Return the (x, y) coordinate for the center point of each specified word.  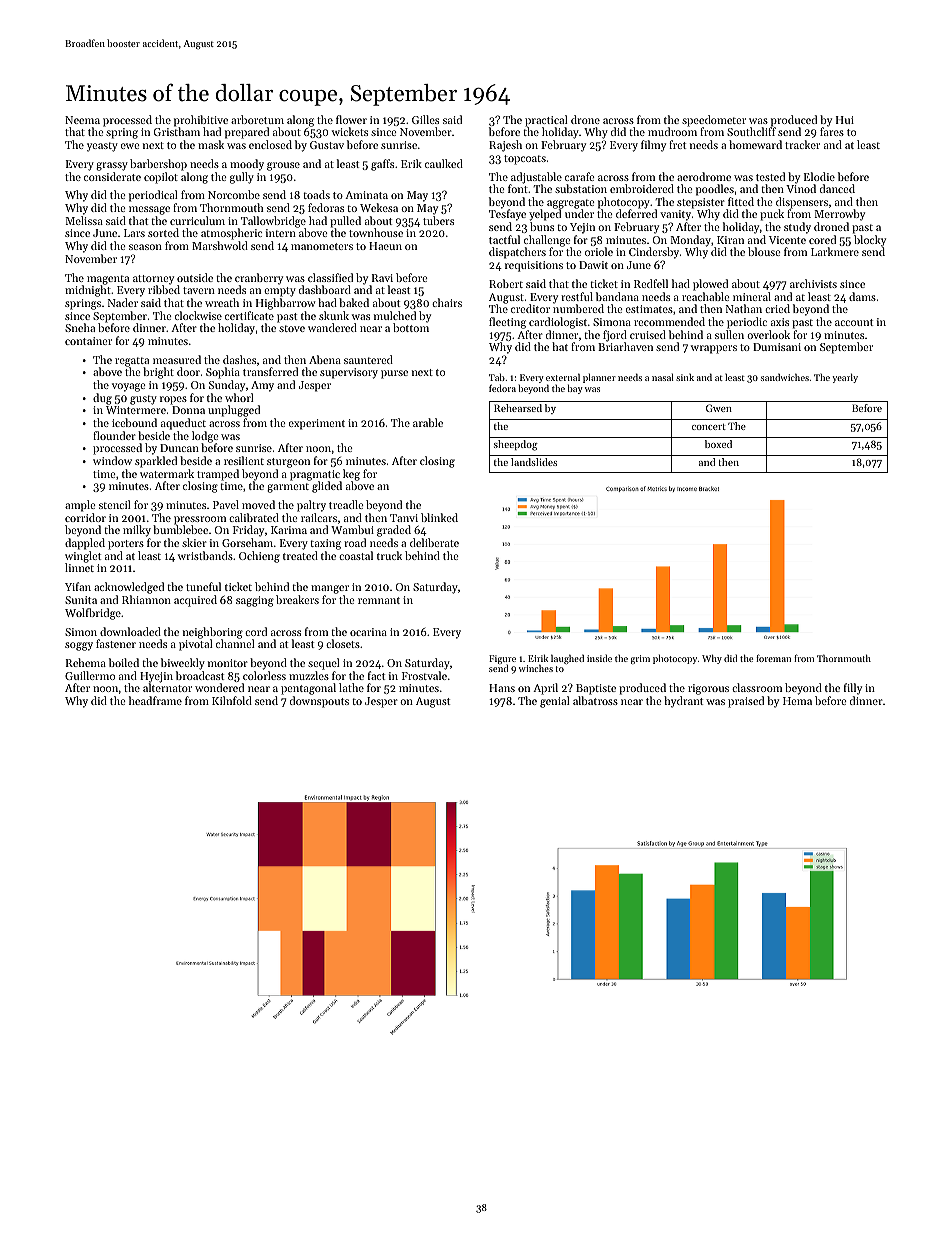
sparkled (156, 462)
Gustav (327, 145)
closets (343, 643)
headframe (155, 700)
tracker (802, 144)
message (149, 210)
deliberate (434, 542)
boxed (718, 444)
